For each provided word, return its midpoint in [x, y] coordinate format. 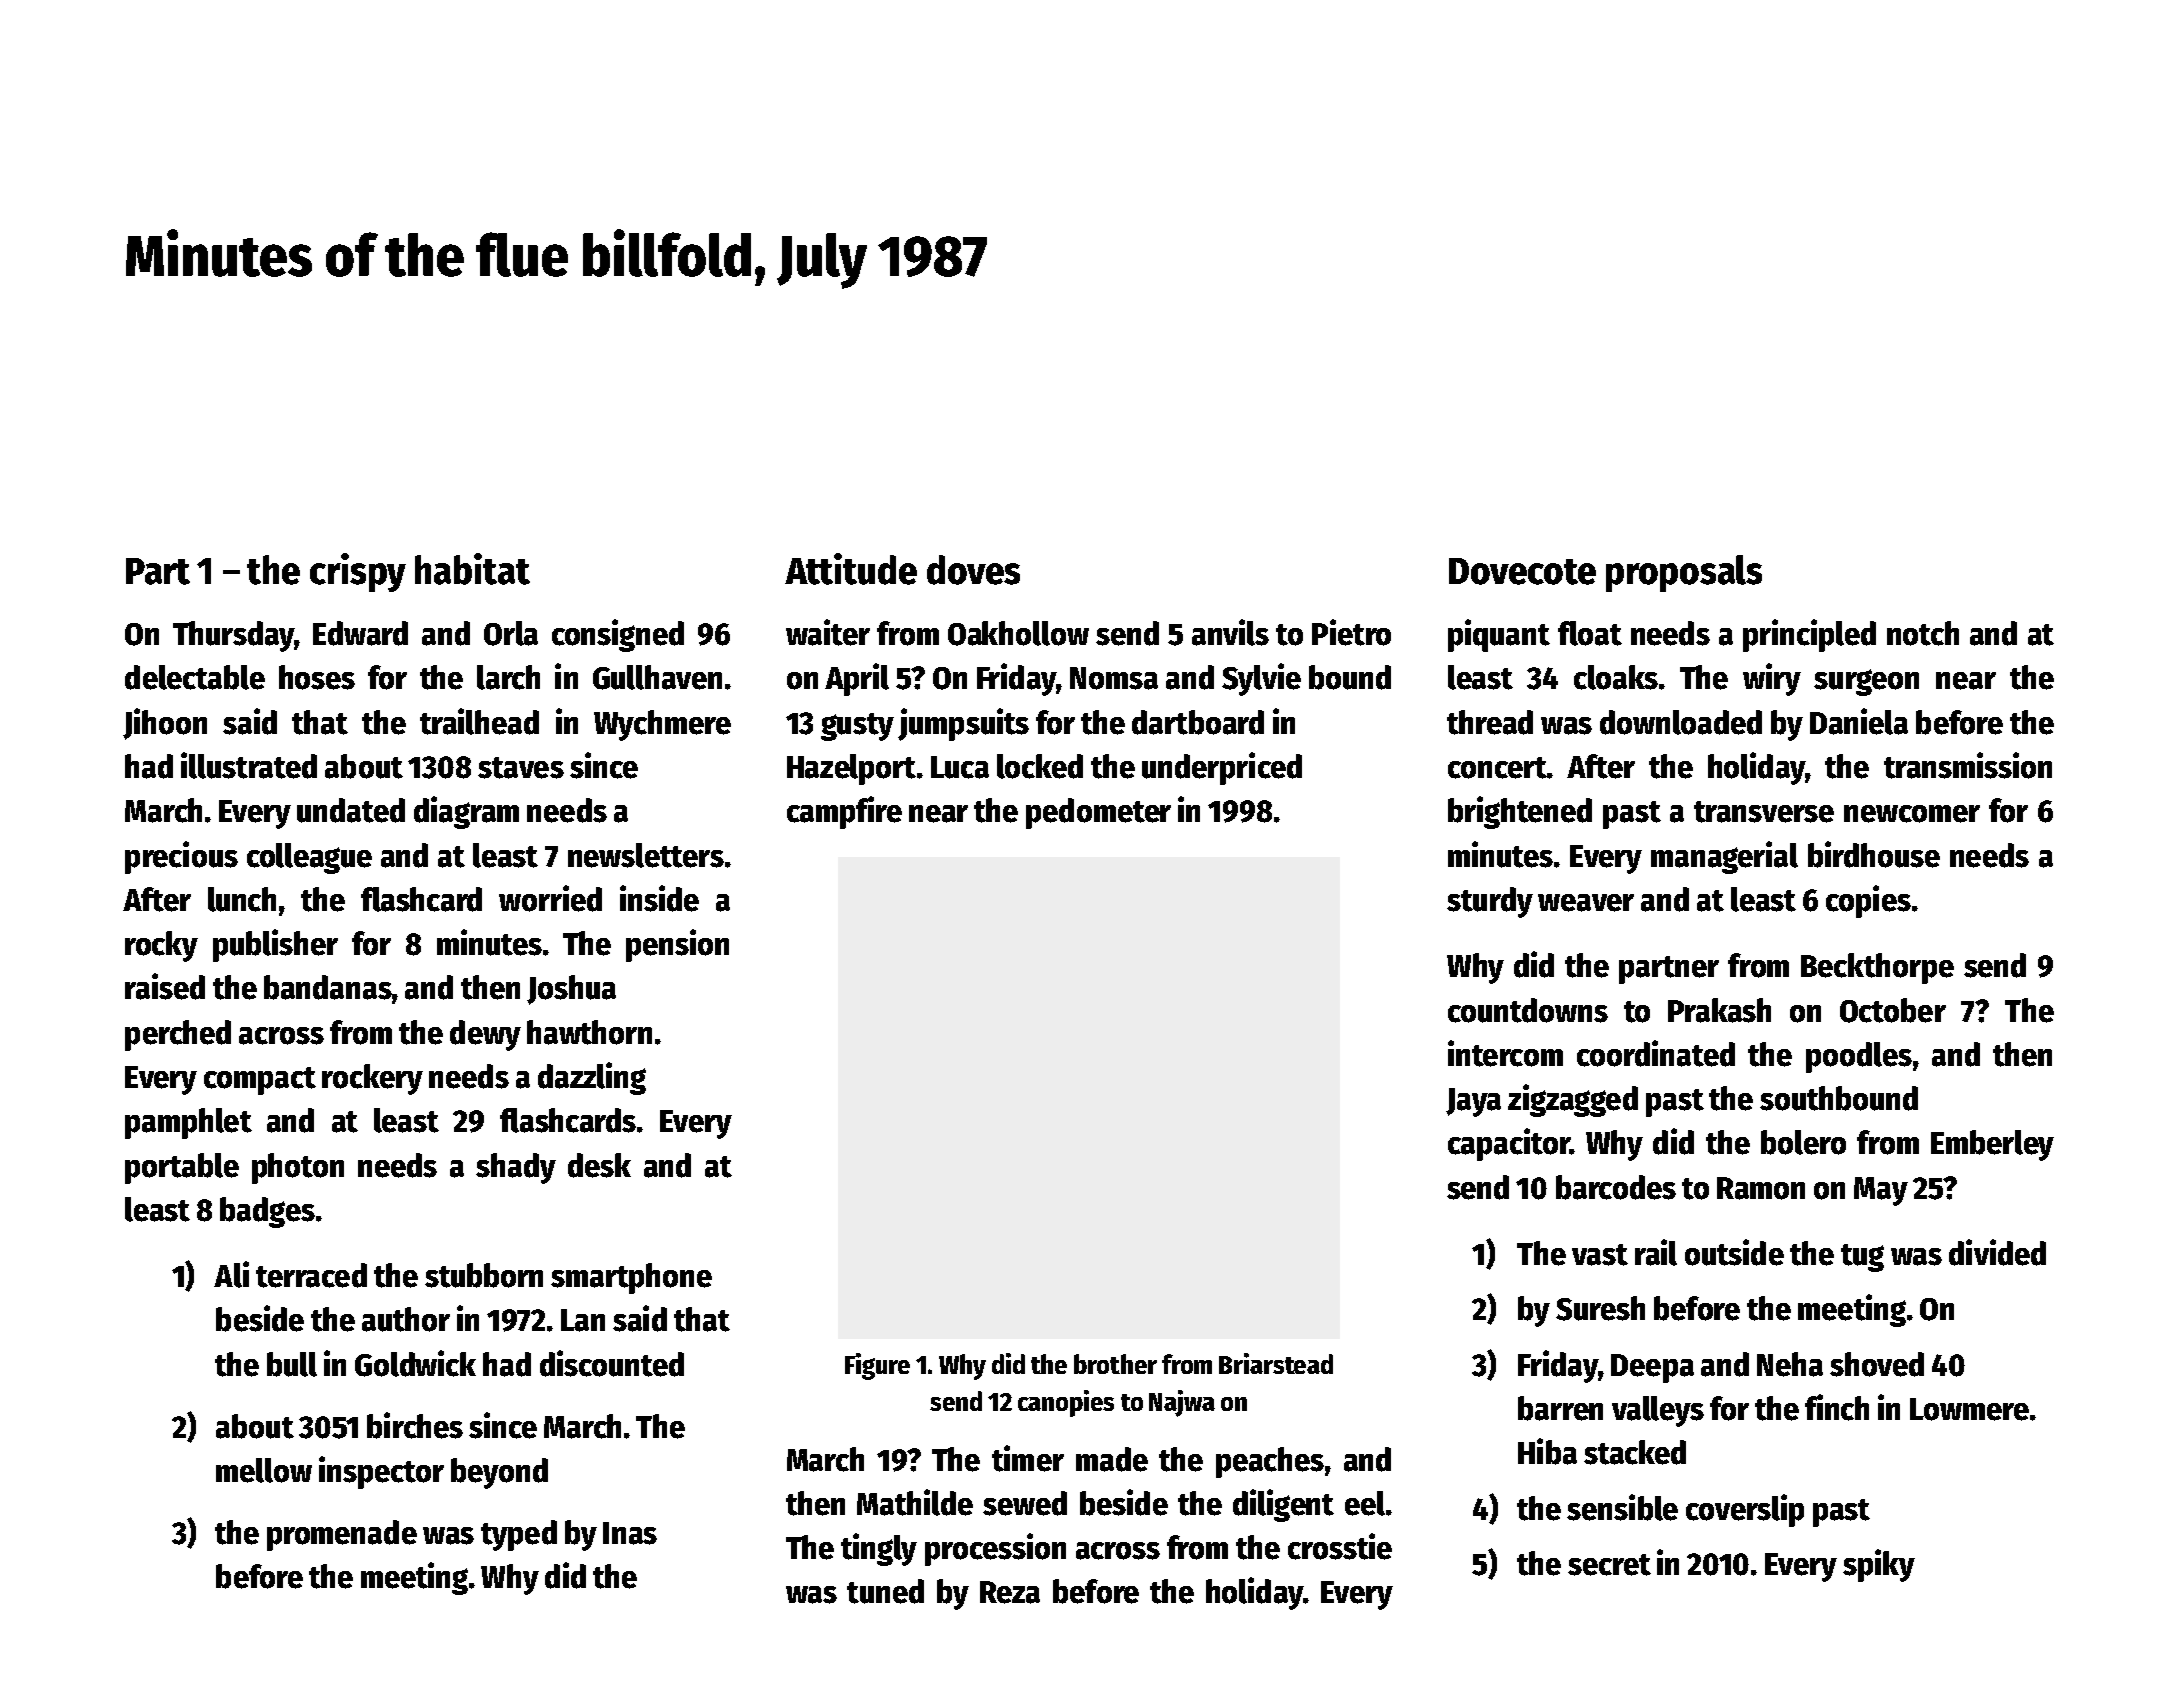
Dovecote [1522, 571]
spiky [1879, 1565]
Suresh [1600, 1308]
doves [973, 570]
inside [659, 898]
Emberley [1992, 1145]
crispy [358, 572]
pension [677, 945]
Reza [1010, 1592]
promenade [342, 1535]
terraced [311, 1275]
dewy [485, 1035]
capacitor [1509, 1144]
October [1893, 1010]
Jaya [1473, 1102]
